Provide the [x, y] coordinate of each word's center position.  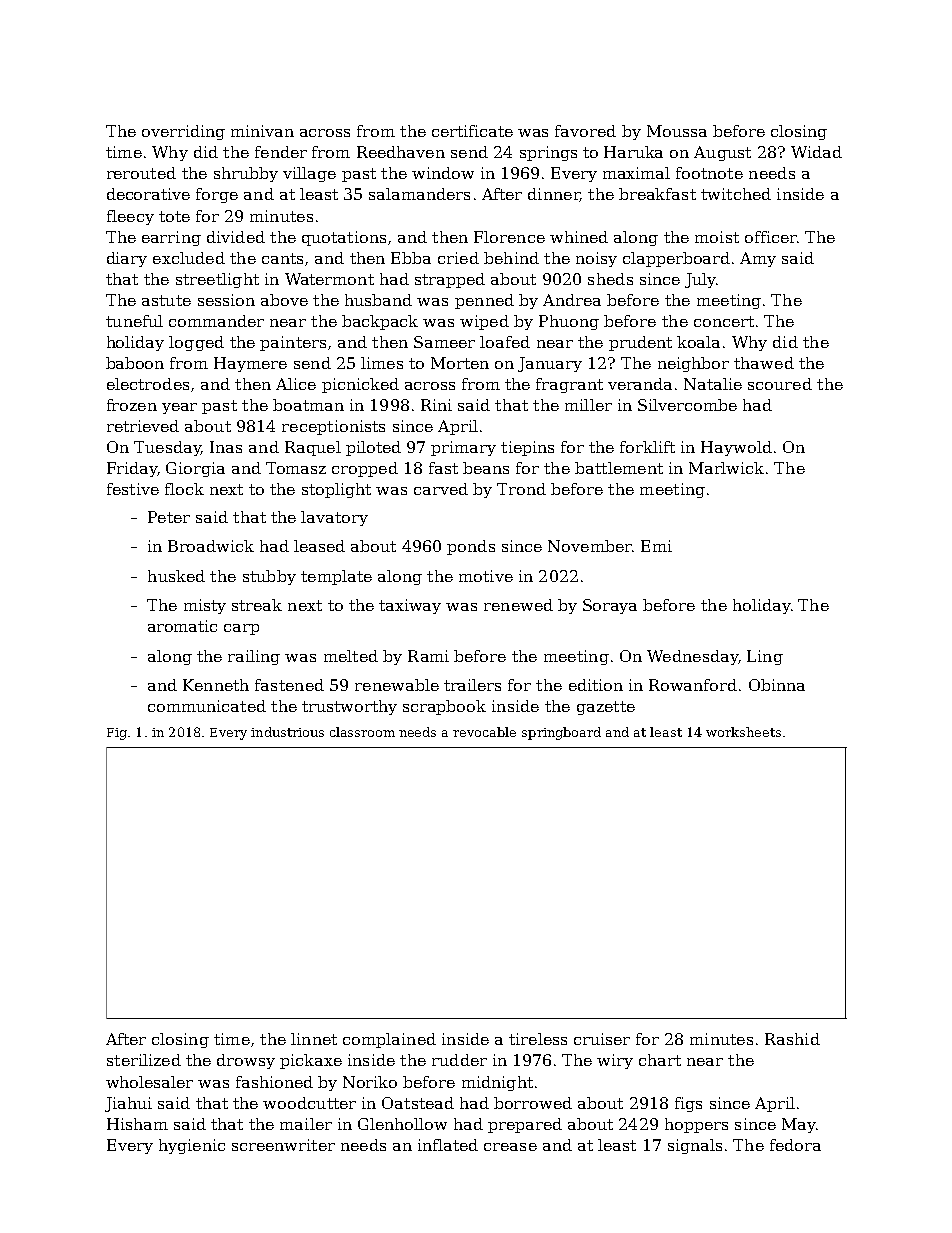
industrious [287, 732]
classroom [362, 732]
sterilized [144, 1060]
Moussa [677, 131]
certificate [472, 131]
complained [389, 1040]
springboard [561, 733]
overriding [183, 132]
